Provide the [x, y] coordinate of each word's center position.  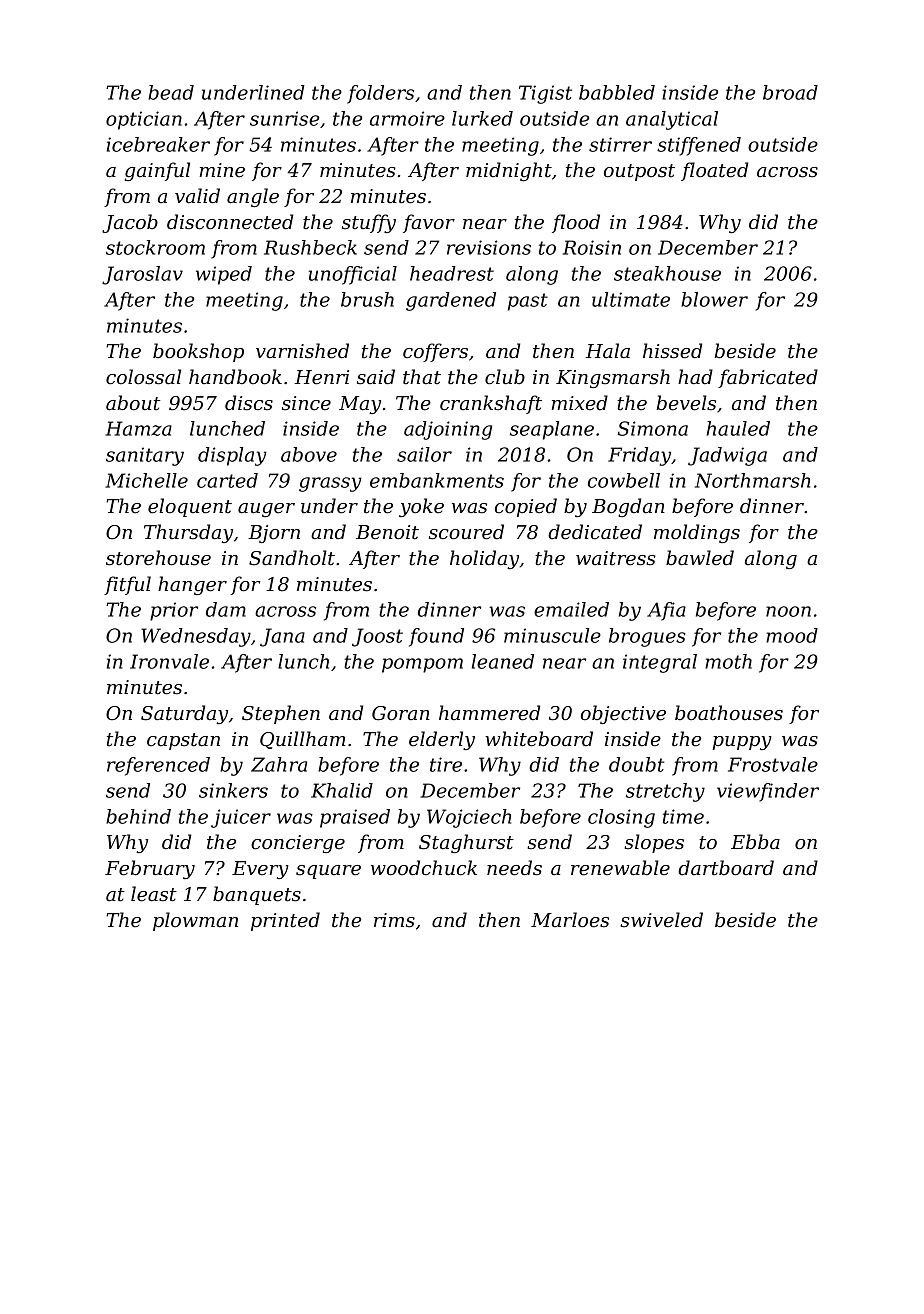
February [150, 869]
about [133, 403]
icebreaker [158, 144]
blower [714, 299]
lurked [482, 118]
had [695, 377]
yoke [421, 507]
